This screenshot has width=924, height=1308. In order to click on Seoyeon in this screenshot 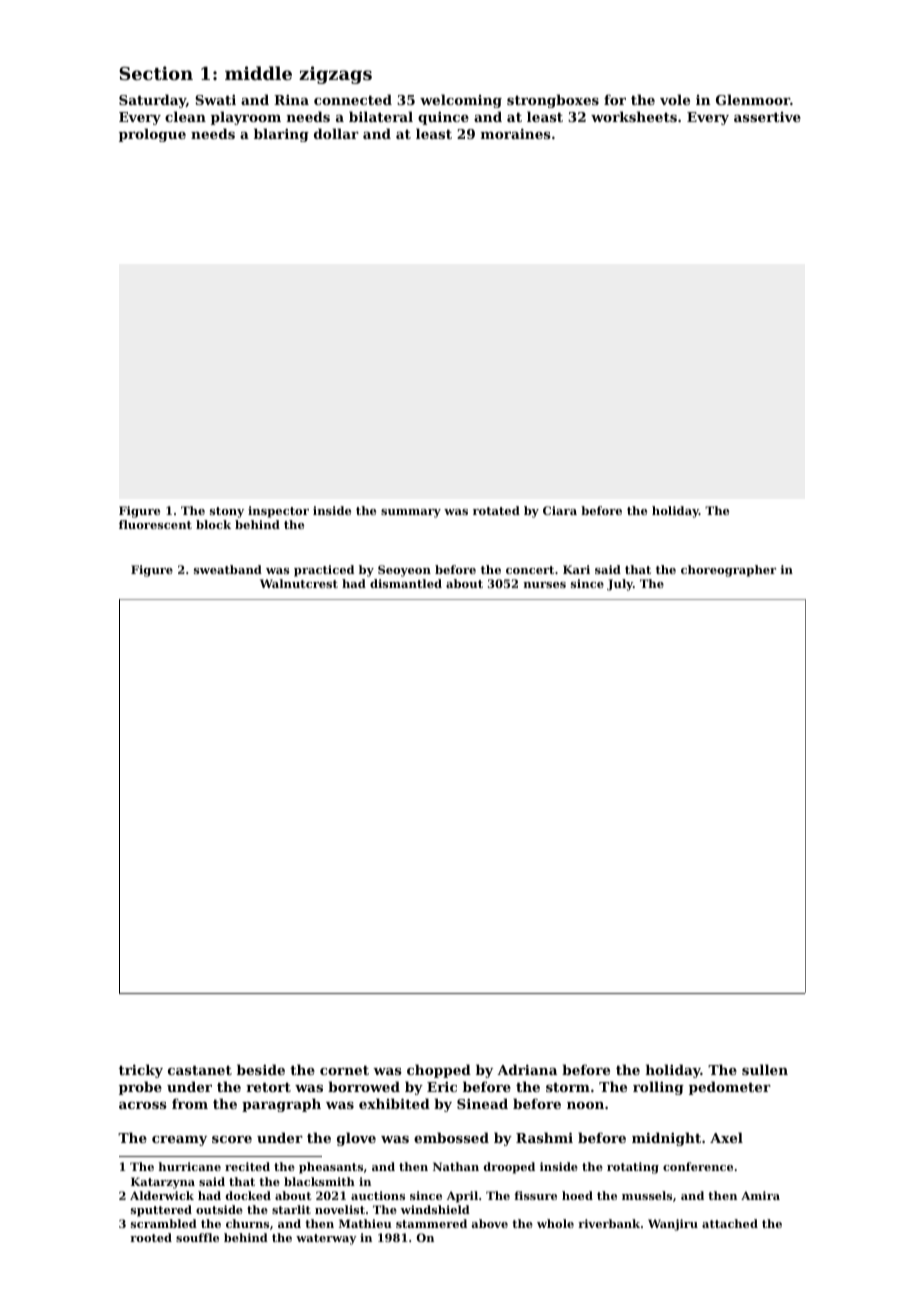, I will do `click(404, 571)`.
